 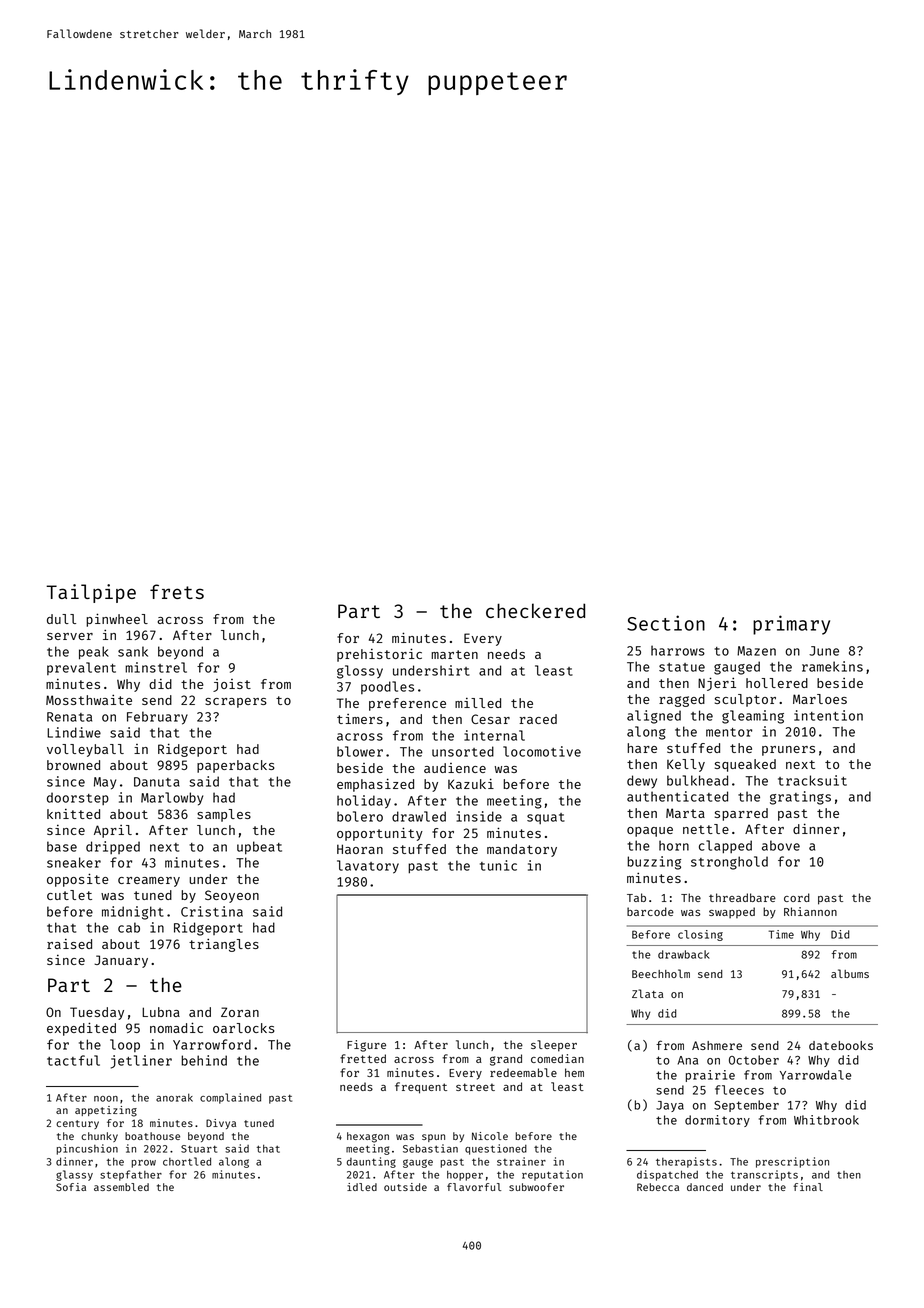 What do you see at coordinates (535, 610) in the screenshot?
I see `checkered` at bounding box center [535, 610].
